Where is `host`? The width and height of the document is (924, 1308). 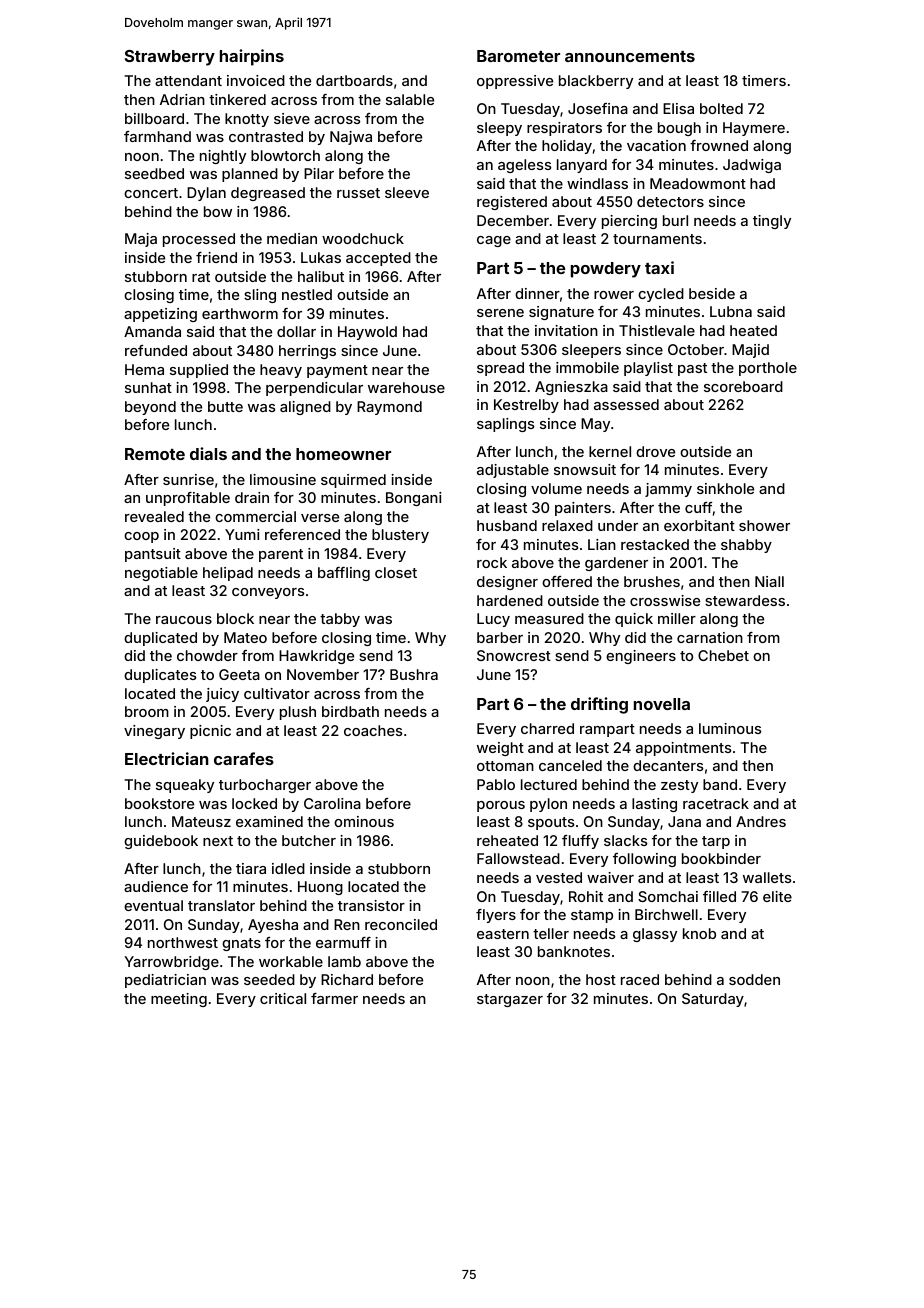 host is located at coordinates (601, 979).
